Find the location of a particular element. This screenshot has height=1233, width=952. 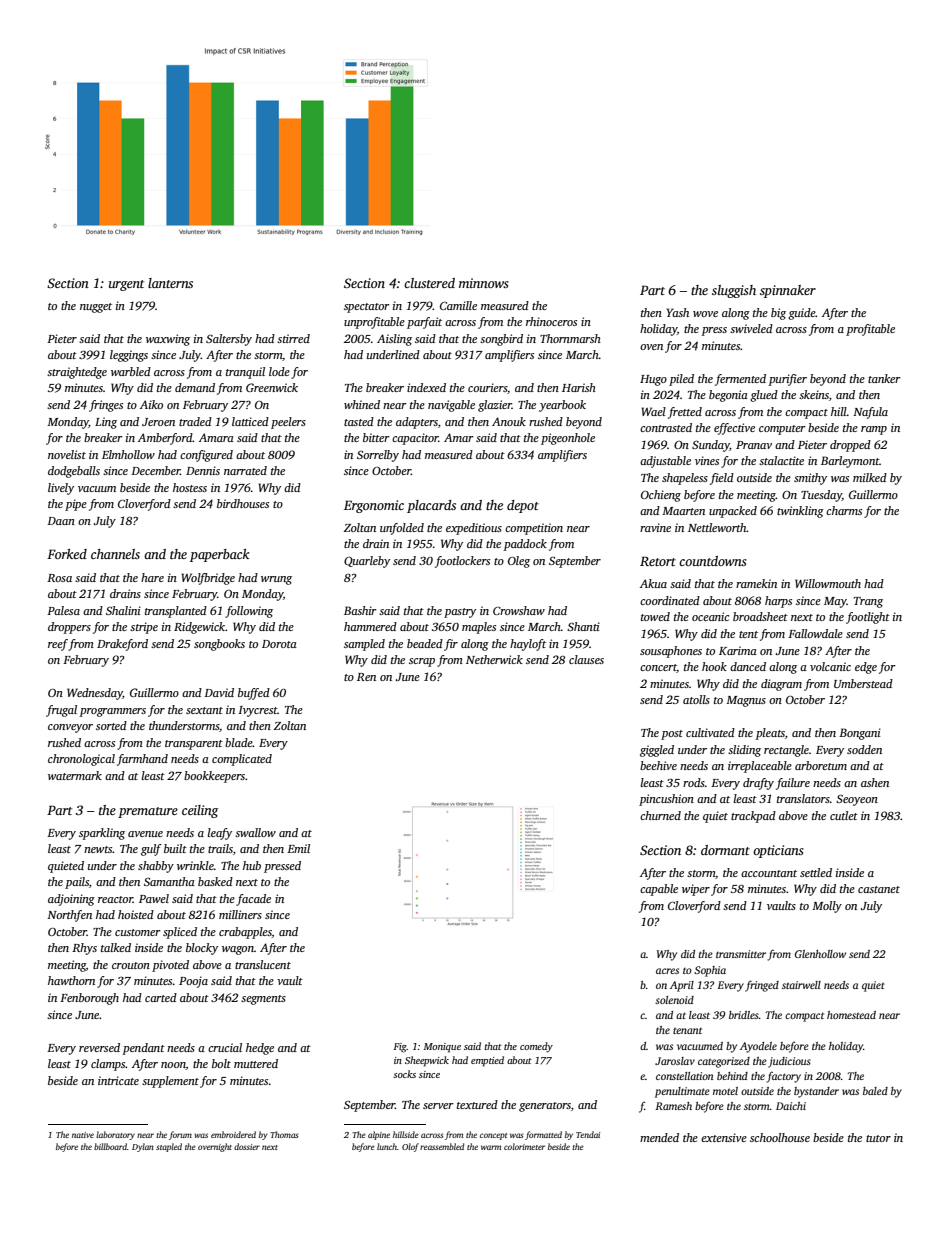

formatted is located at coordinates (543, 1135).
